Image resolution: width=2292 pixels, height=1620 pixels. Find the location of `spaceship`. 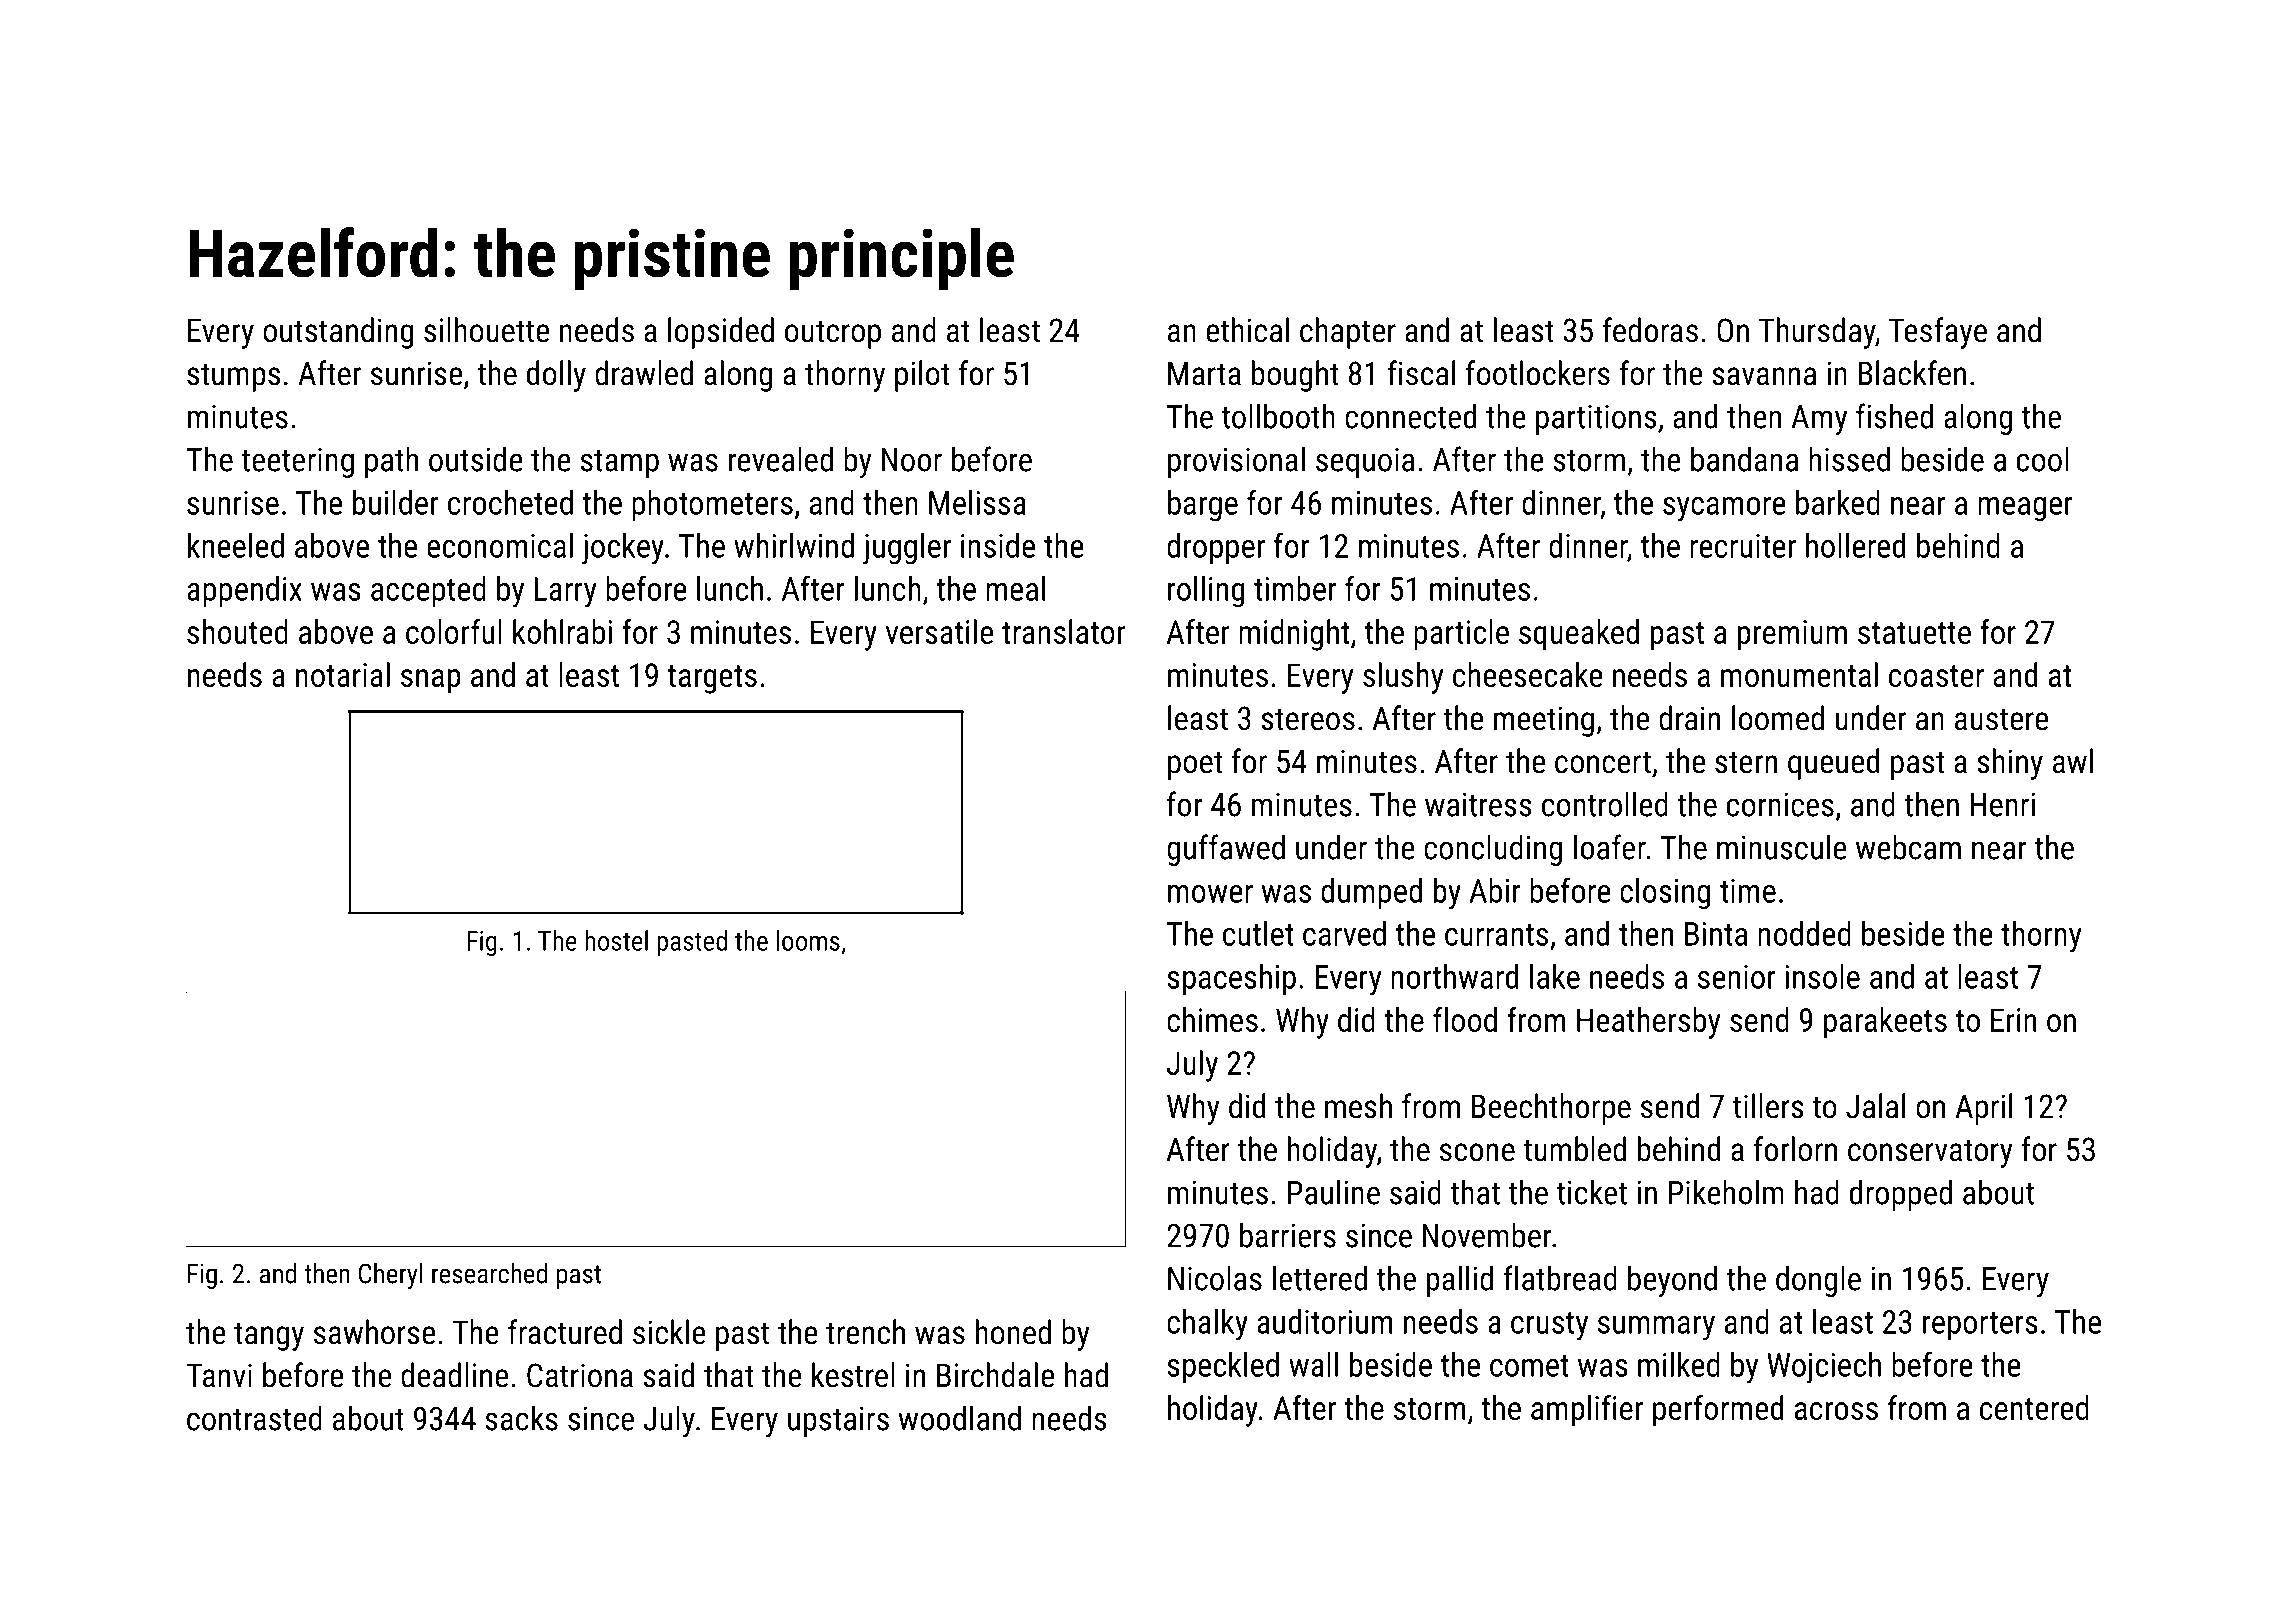

spaceship is located at coordinates (1231, 979).
